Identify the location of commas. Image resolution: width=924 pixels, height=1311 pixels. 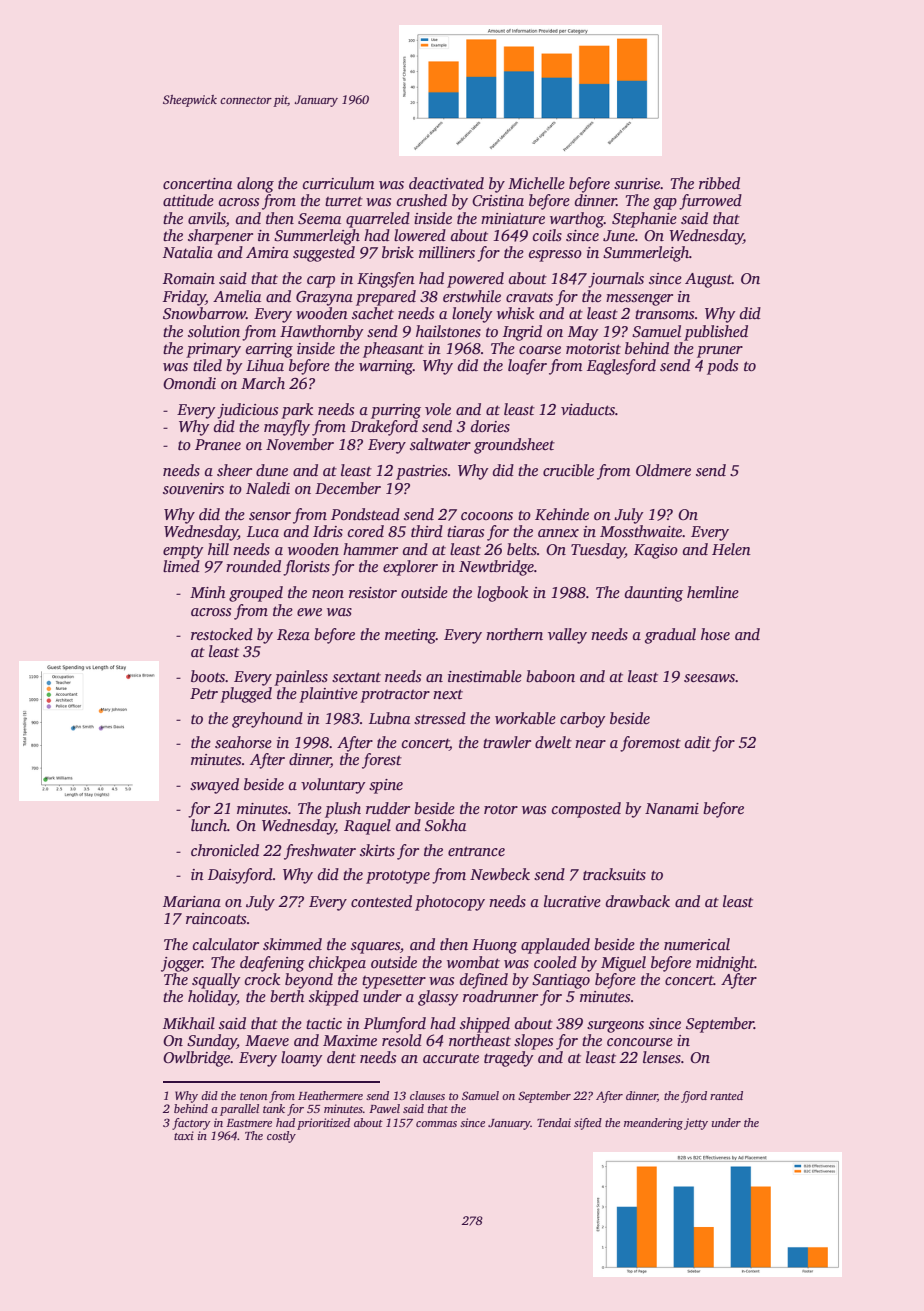
(436, 1124).
